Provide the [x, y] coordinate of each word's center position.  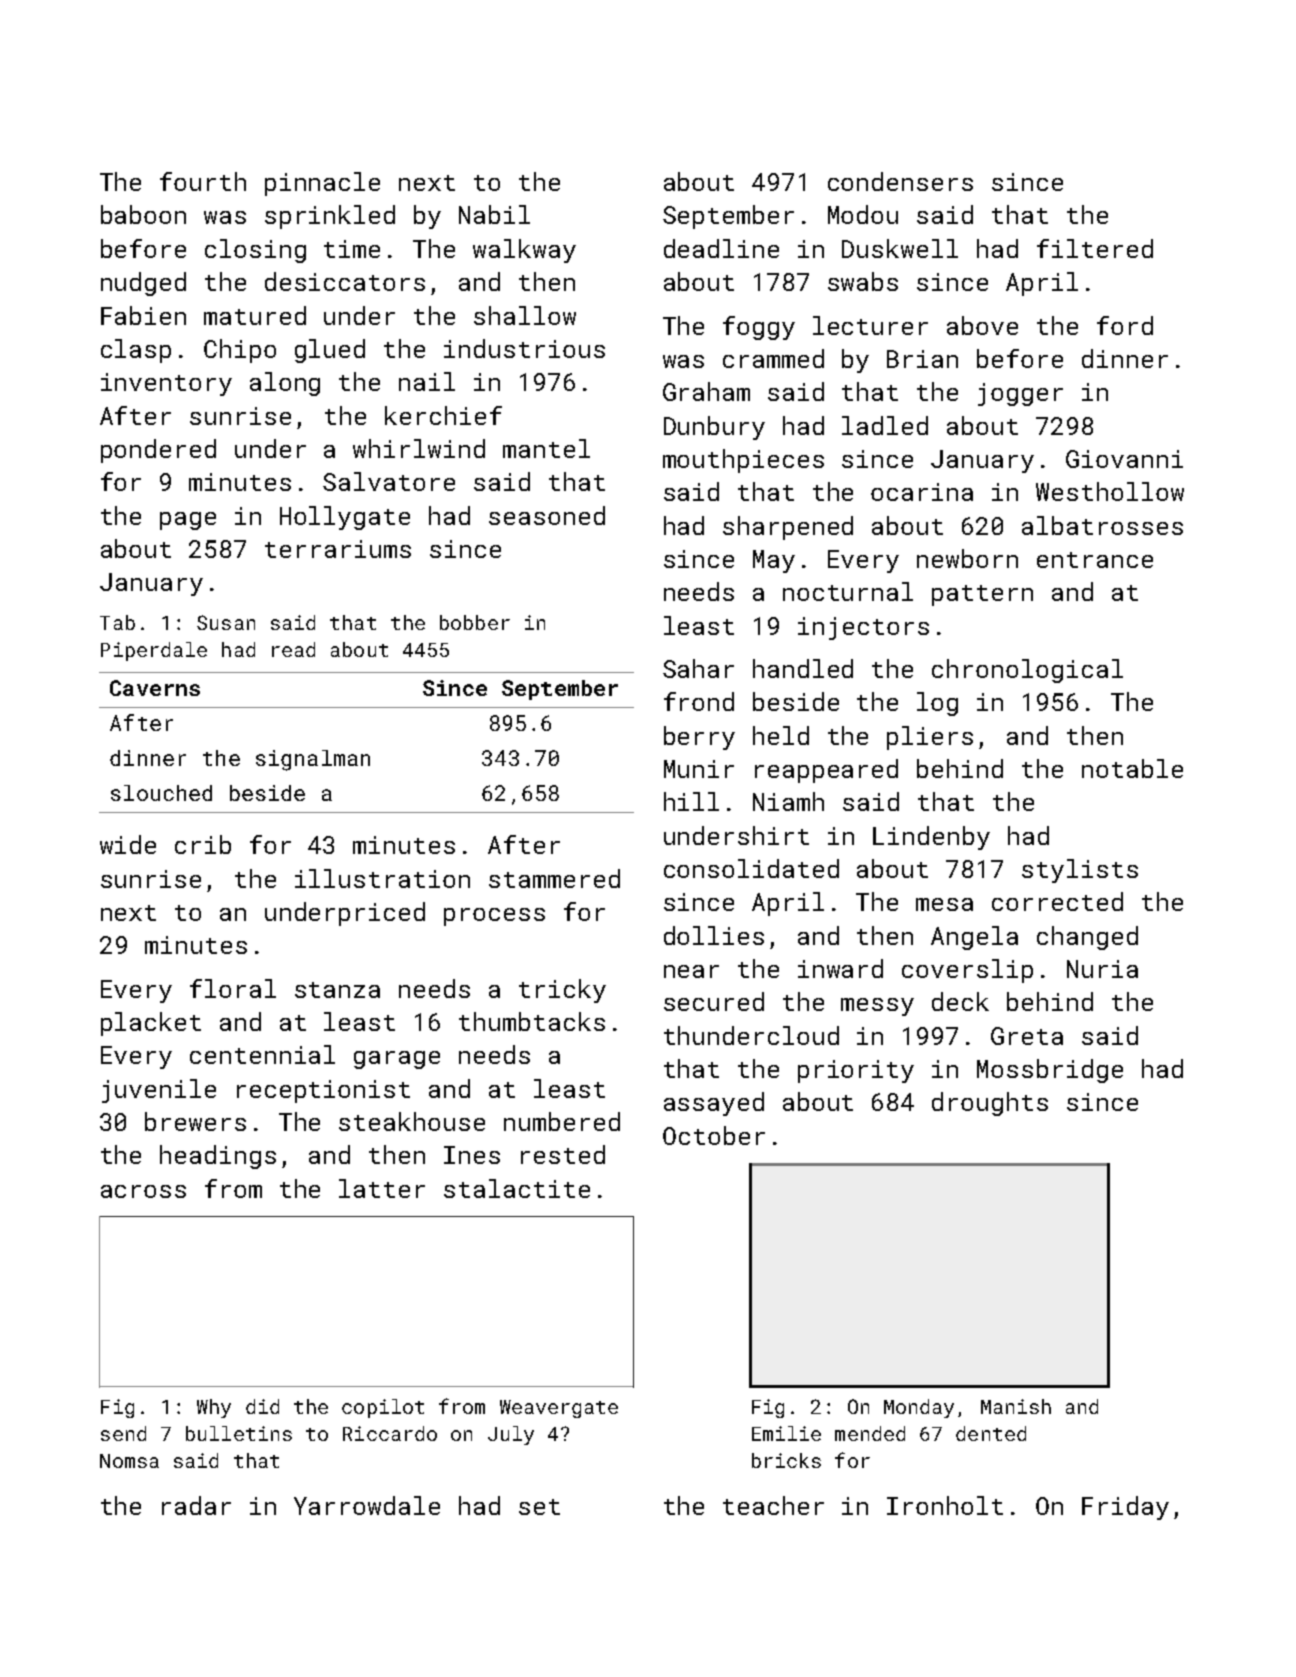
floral [233, 988]
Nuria [1102, 969]
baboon [143, 214]
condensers [900, 181]
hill [691, 801]
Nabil [494, 214]
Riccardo [390, 1433]
